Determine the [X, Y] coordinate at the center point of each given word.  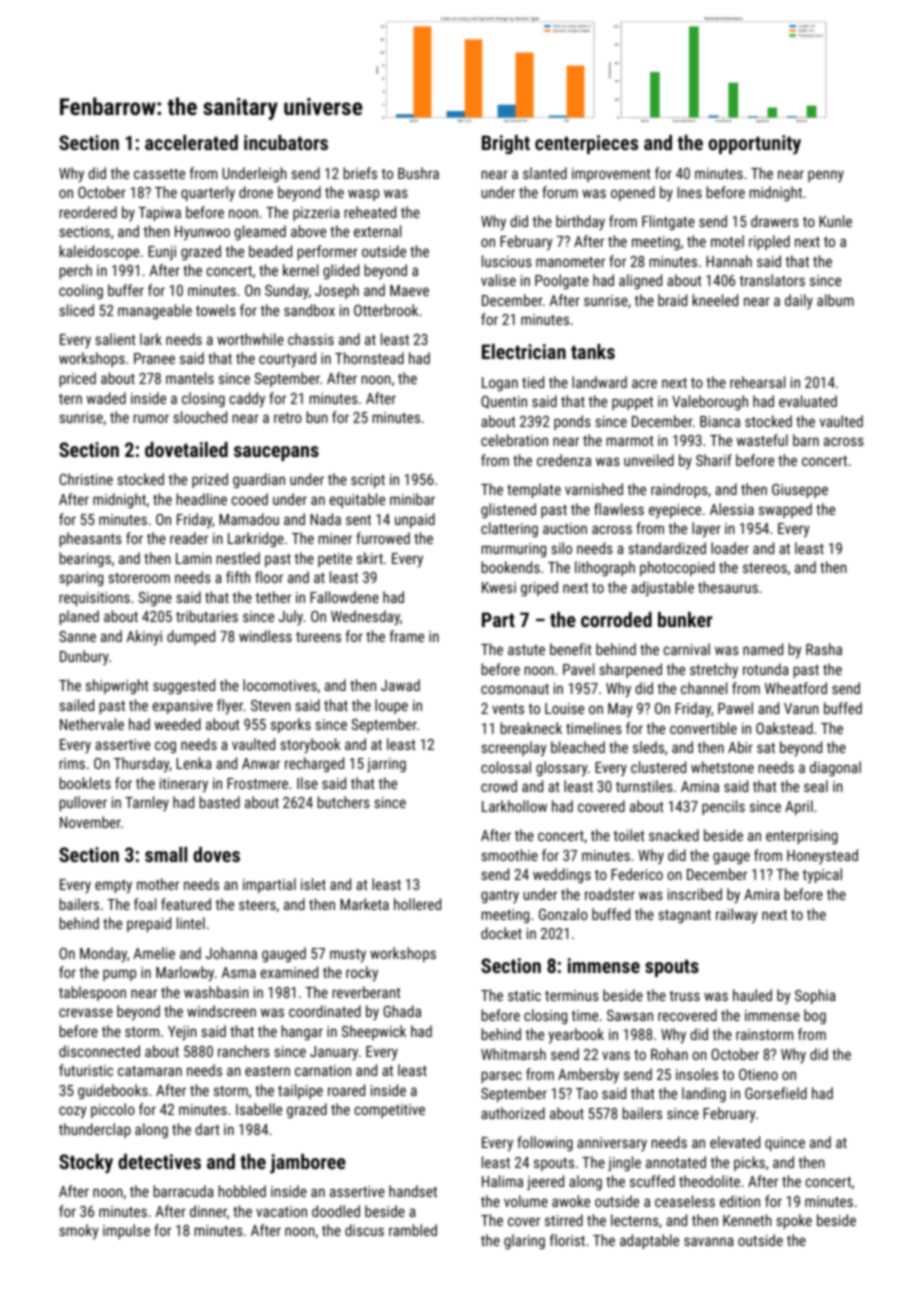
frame [407, 636]
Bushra [418, 173]
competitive [390, 1111]
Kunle [835, 221]
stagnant [684, 916]
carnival [687, 649]
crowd [499, 786]
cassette [159, 174]
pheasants [91, 539]
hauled [752, 995]
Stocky [86, 1164]
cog [165, 747]
